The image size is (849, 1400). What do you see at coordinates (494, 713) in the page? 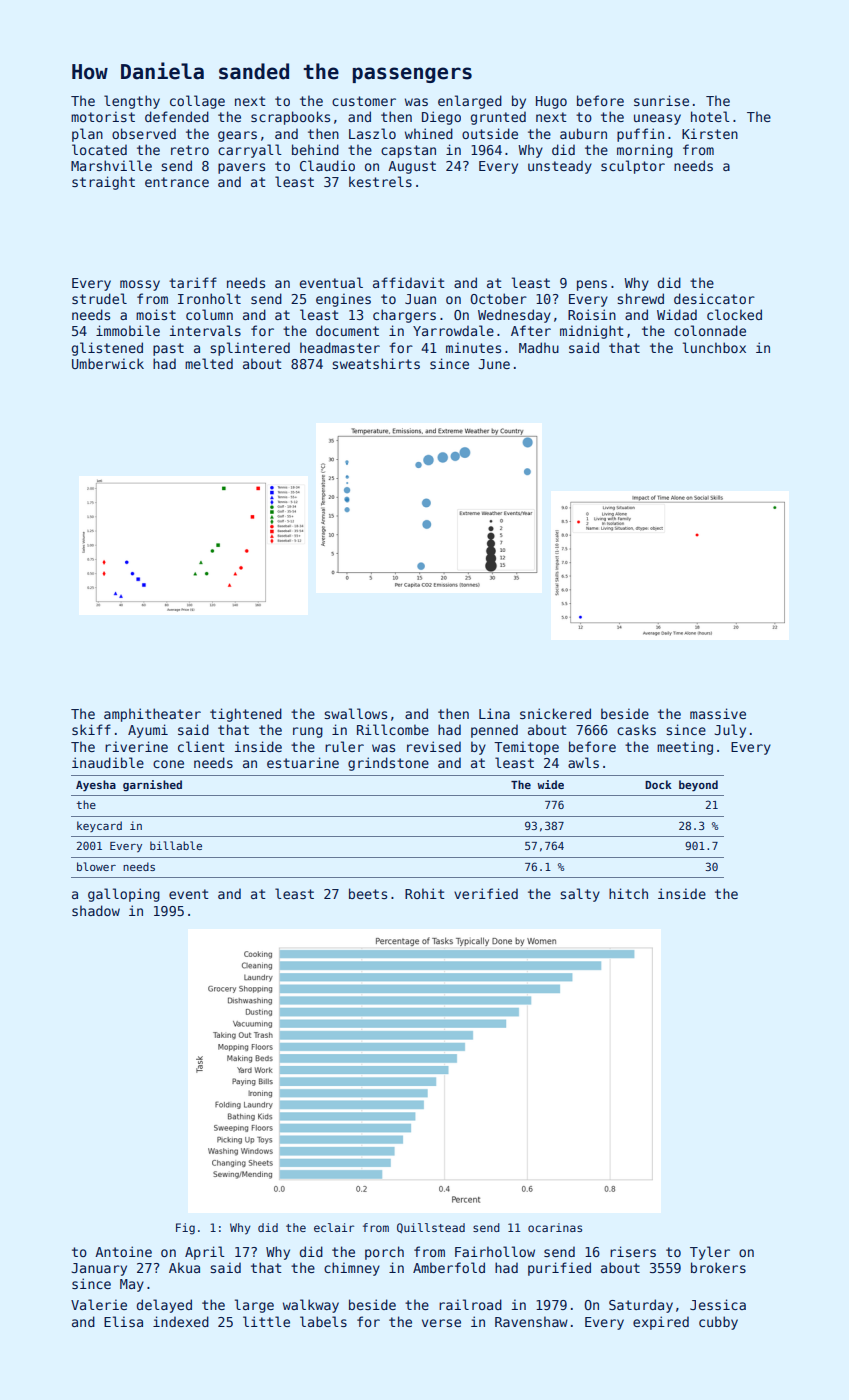
I see `Lina` at bounding box center [494, 713].
